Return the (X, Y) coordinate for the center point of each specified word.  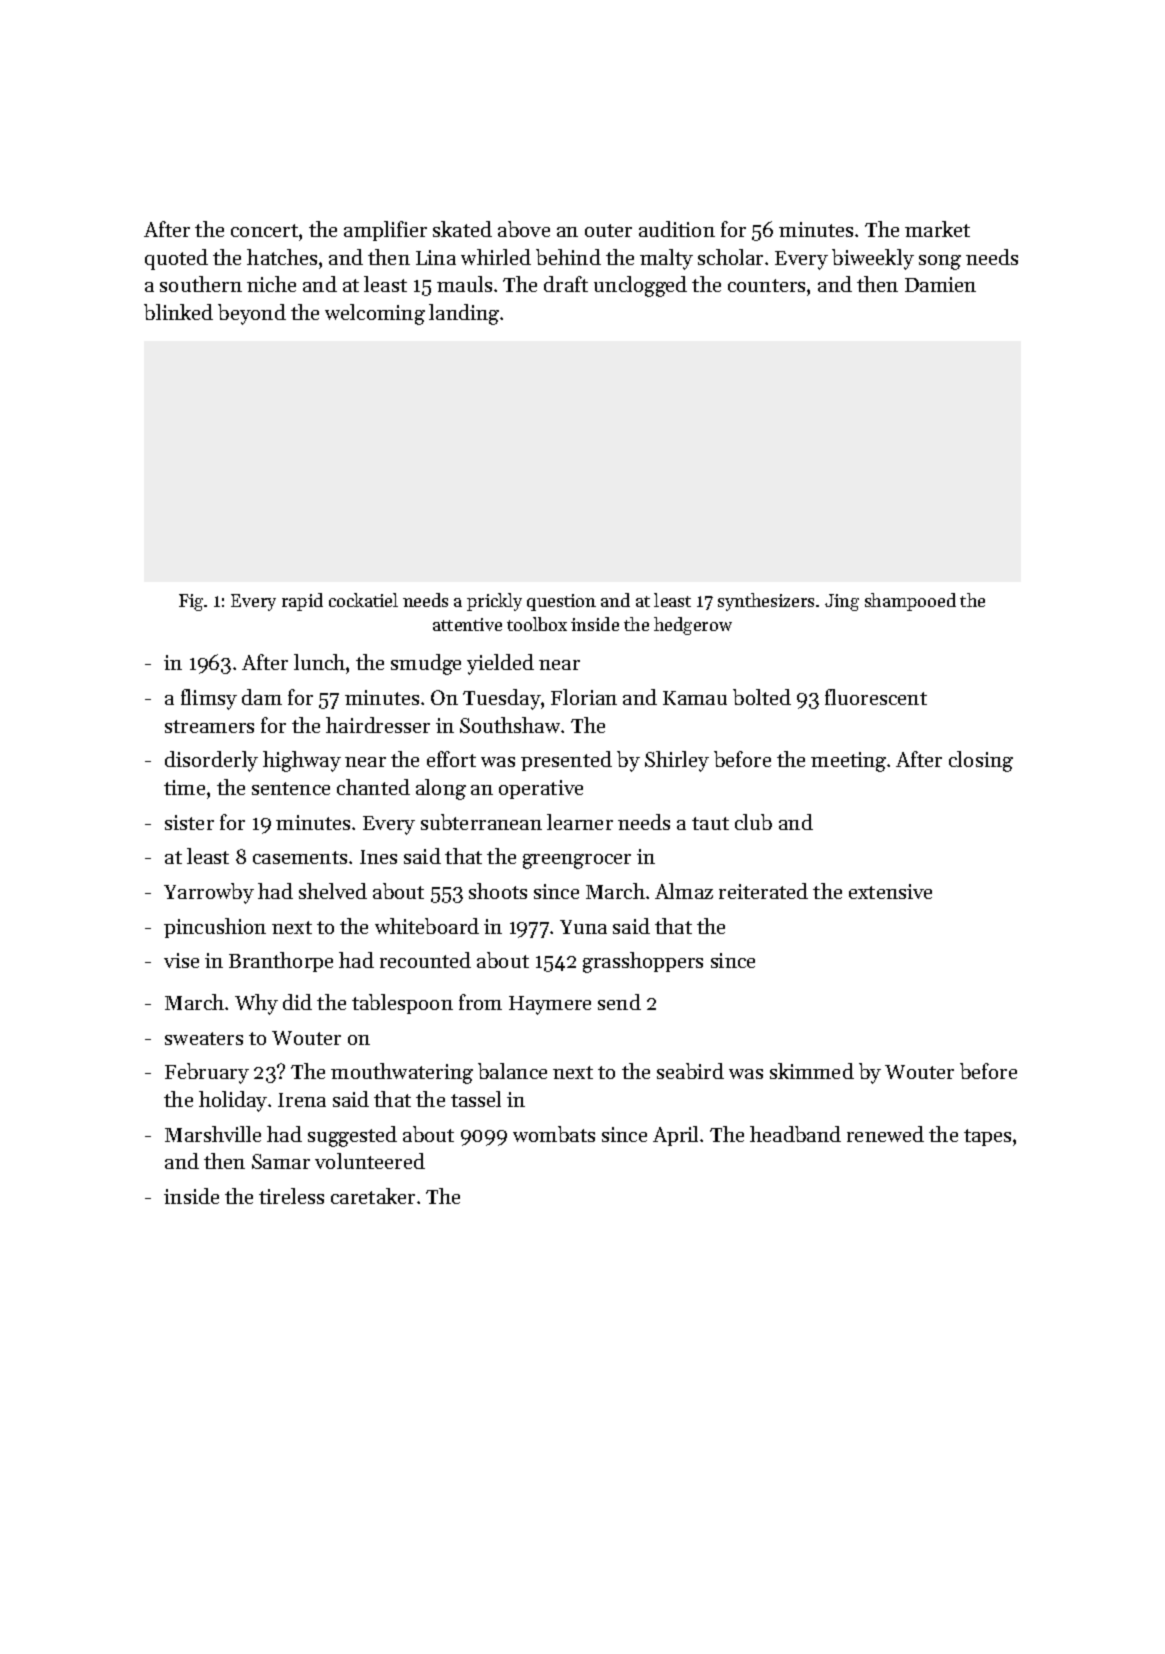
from (480, 1002)
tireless (291, 1196)
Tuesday (502, 699)
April (675, 1136)
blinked (178, 312)
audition (677, 229)
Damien (940, 284)
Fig (192, 602)
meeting (848, 762)
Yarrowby (209, 893)
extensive (890, 891)
